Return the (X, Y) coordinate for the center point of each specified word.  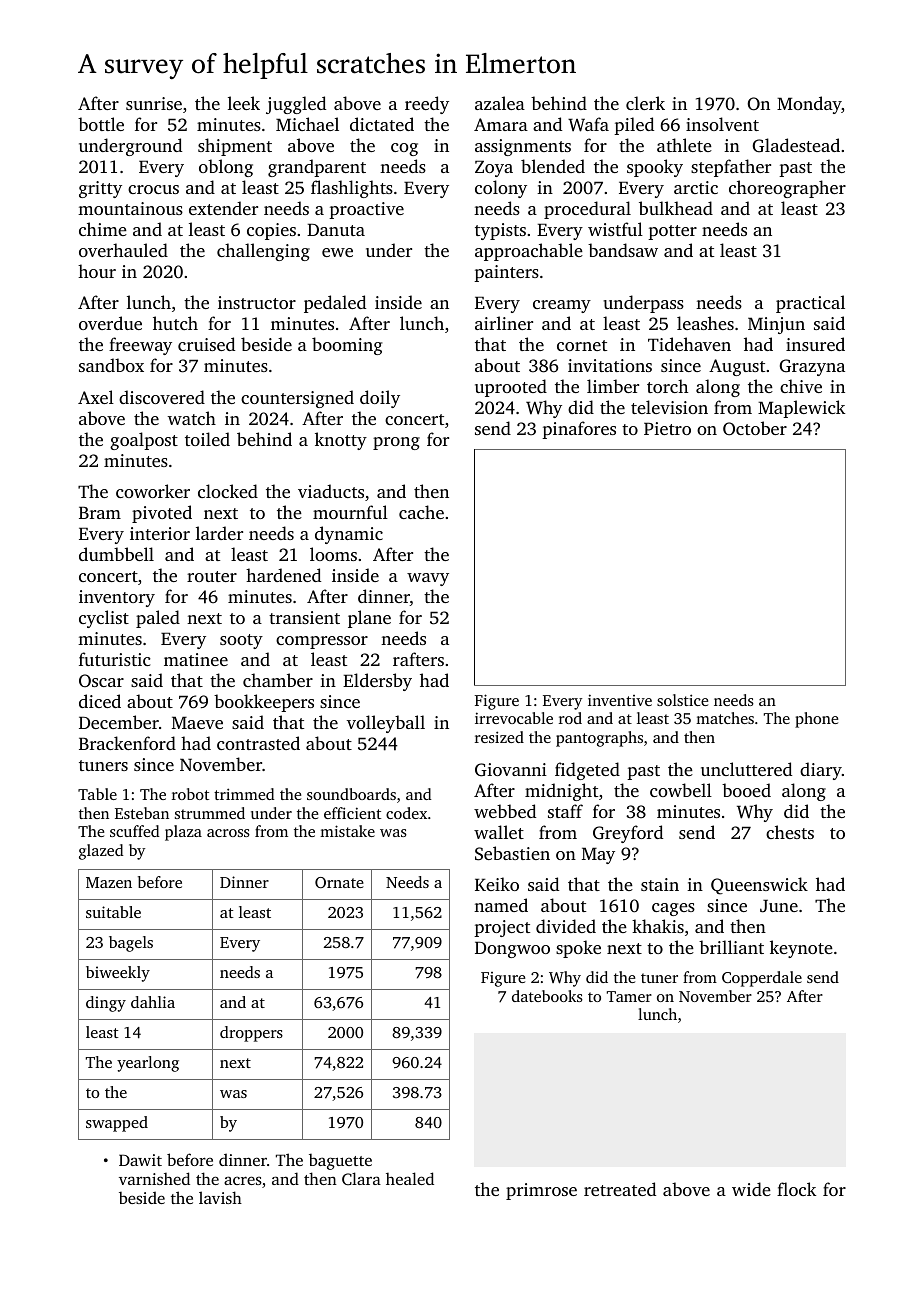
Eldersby (377, 682)
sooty (241, 641)
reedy (427, 105)
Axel (96, 397)
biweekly (118, 974)
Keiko (497, 884)
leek (244, 103)
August (737, 367)
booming (347, 346)
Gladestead (796, 145)
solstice (682, 700)
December (119, 722)
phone (816, 720)
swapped (117, 1124)
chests (790, 832)
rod (570, 718)
